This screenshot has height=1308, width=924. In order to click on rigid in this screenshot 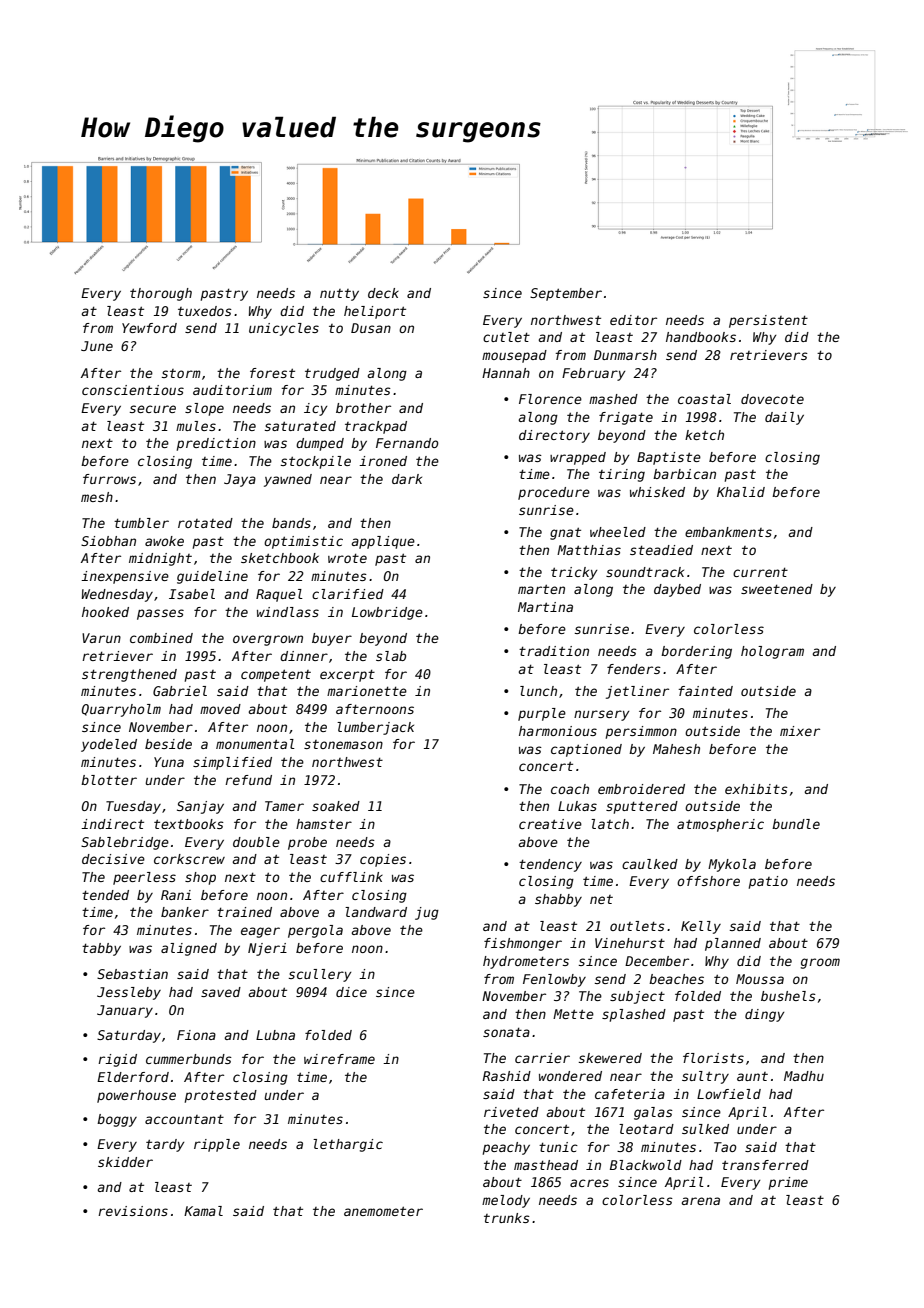, I will do `click(117, 1060)`.
